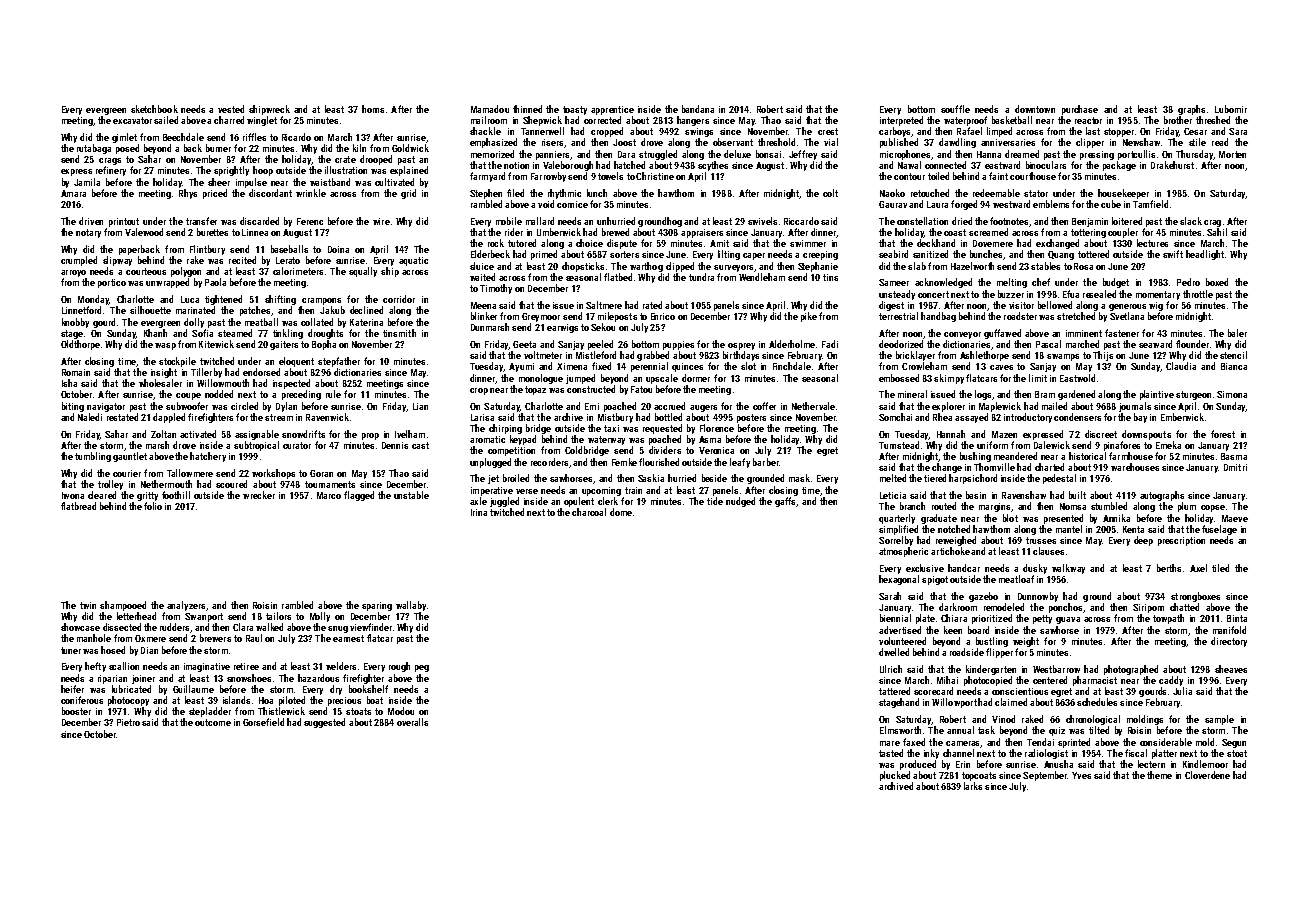 The width and height of the page is (1308, 924). Describe the element at coordinates (401, 711) in the page. I see `Modou` at that location.
